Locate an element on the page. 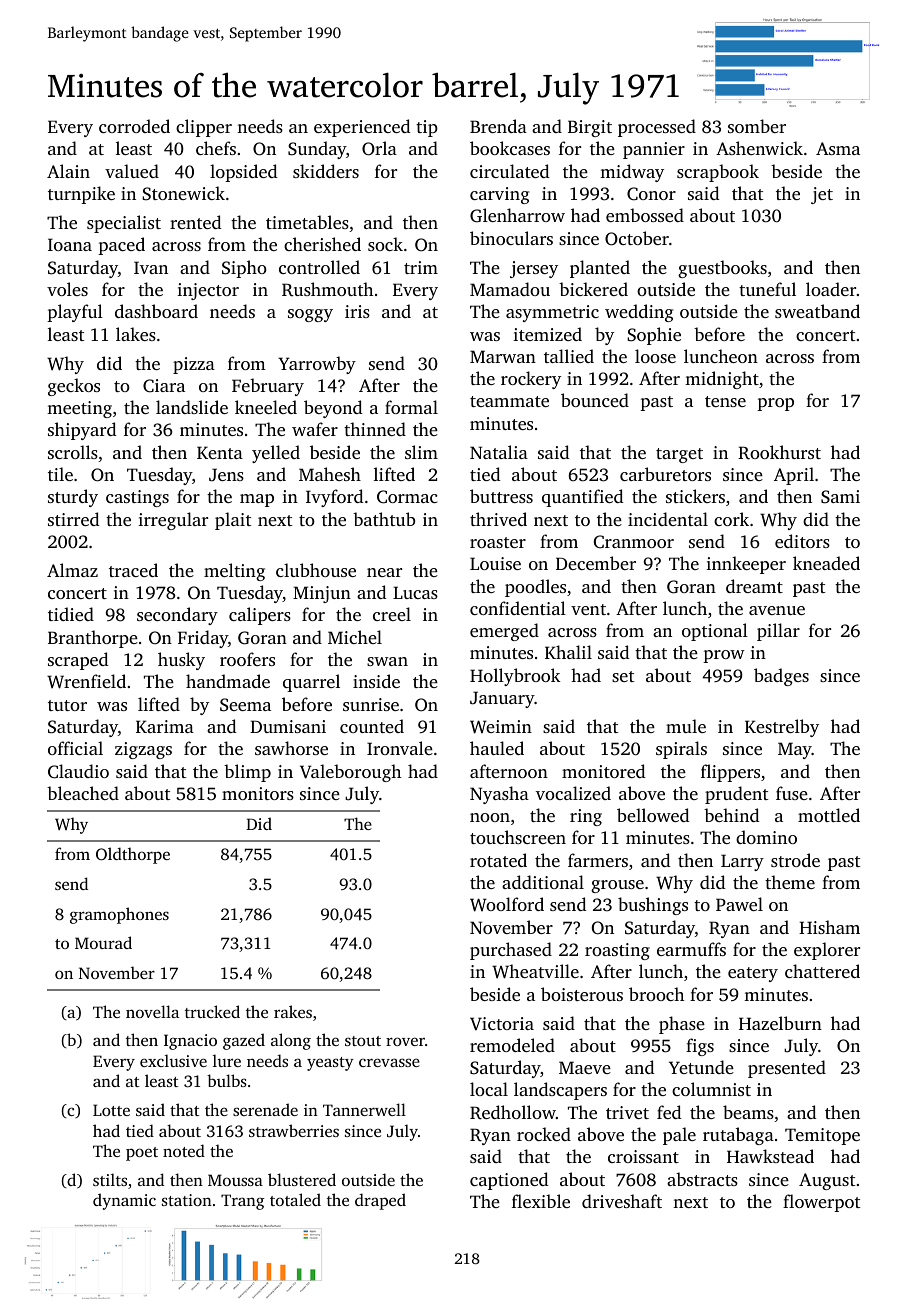 This document has height=1316, width=908. castings is located at coordinates (137, 498).
